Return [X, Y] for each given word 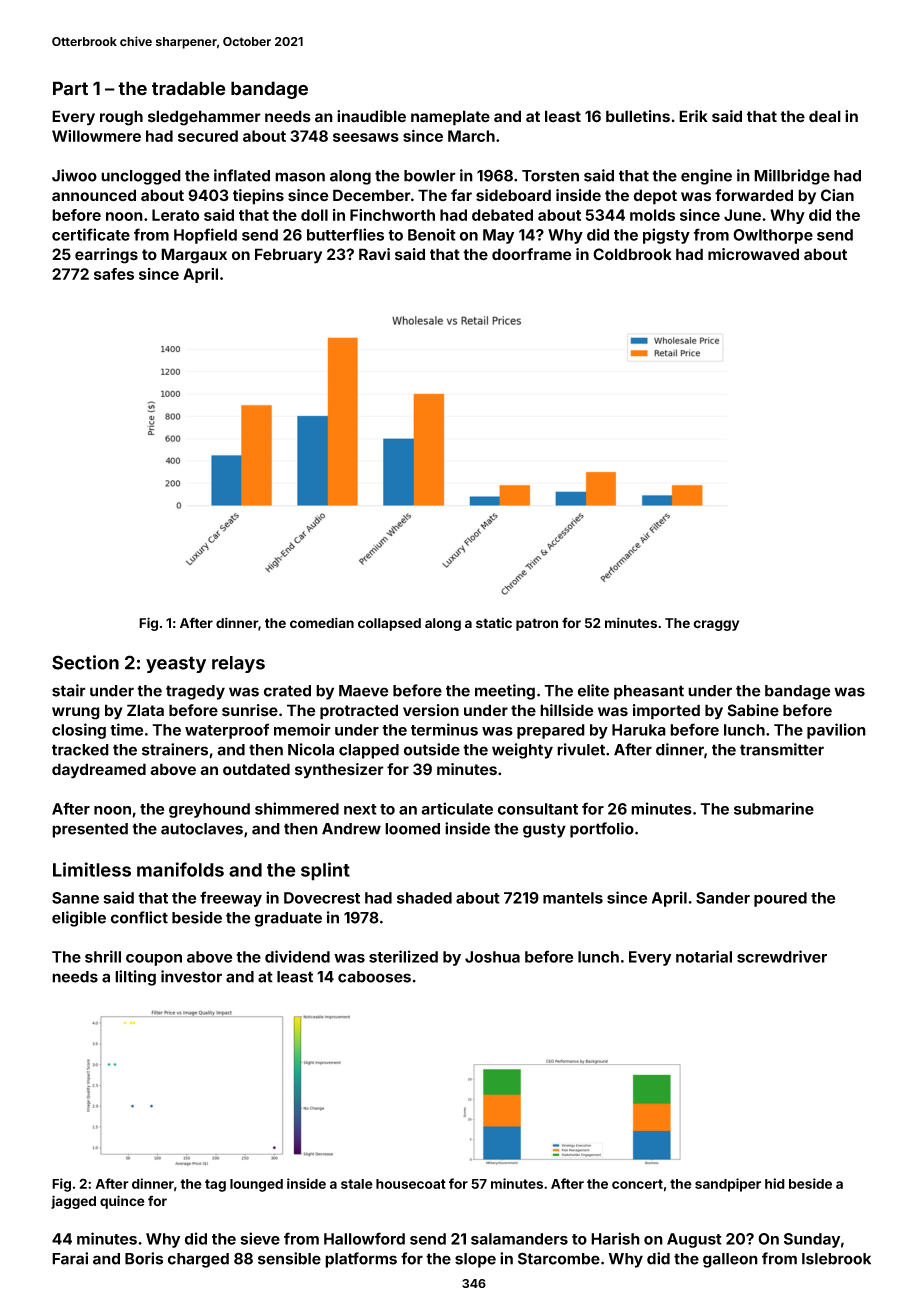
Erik [693, 116]
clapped [369, 751]
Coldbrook [632, 254]
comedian [322, 622]
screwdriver [782, 956]
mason [300, 177]
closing [79, 731]
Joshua [492, 957]
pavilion [836, 731]
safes [114, 274]
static [494, 622]
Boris [144, 1258]
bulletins [638, 116]
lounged [256, 1185]
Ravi [374, 254]
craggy [716, 625]
